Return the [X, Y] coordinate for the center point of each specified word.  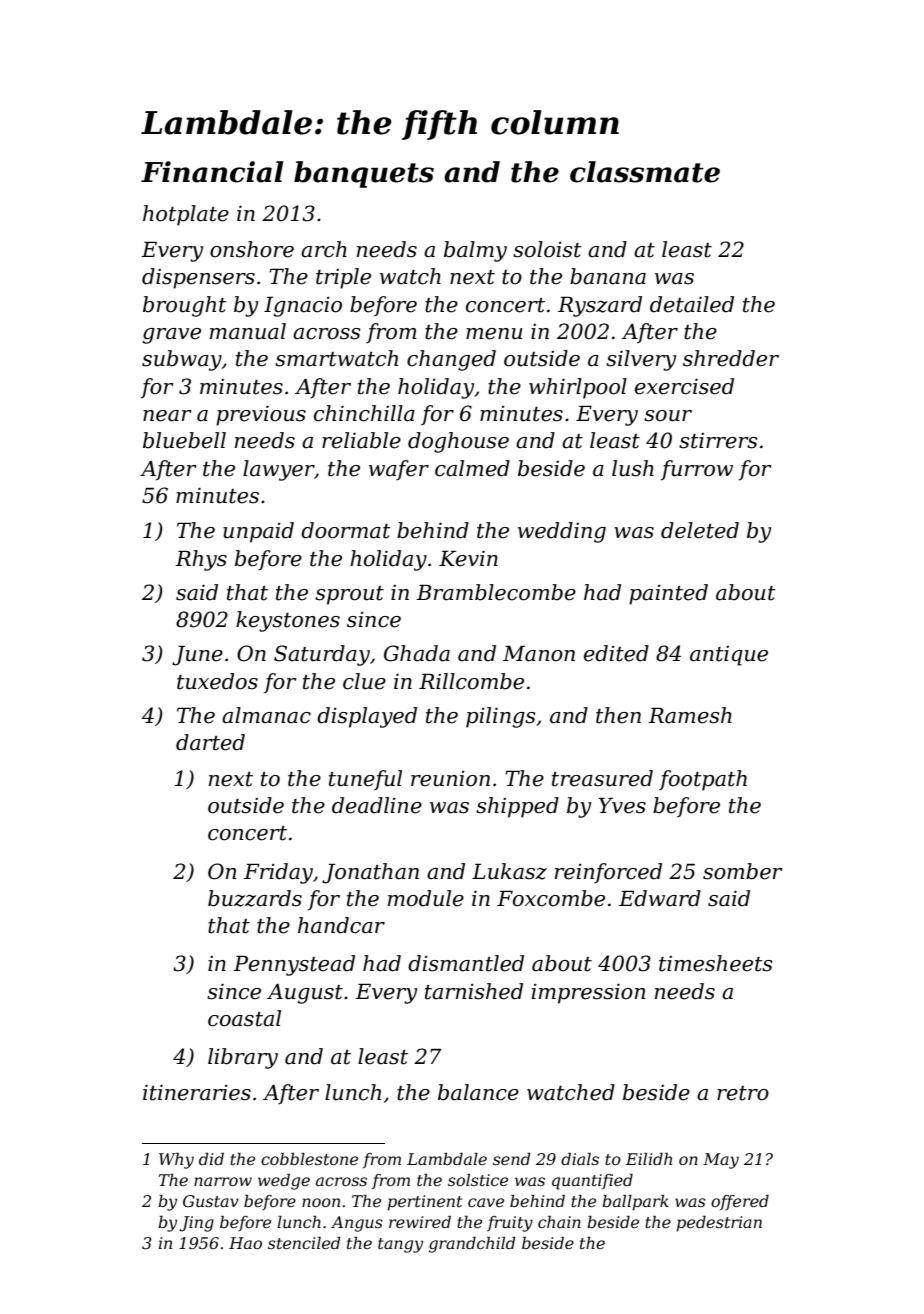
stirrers [718, 441]
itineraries [197, 1092]
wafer [399, 470]
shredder [731, 358]
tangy [400, 1245]
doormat [346, 530]
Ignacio [303, 306]
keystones [288, 621]
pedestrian [719, 1224]
